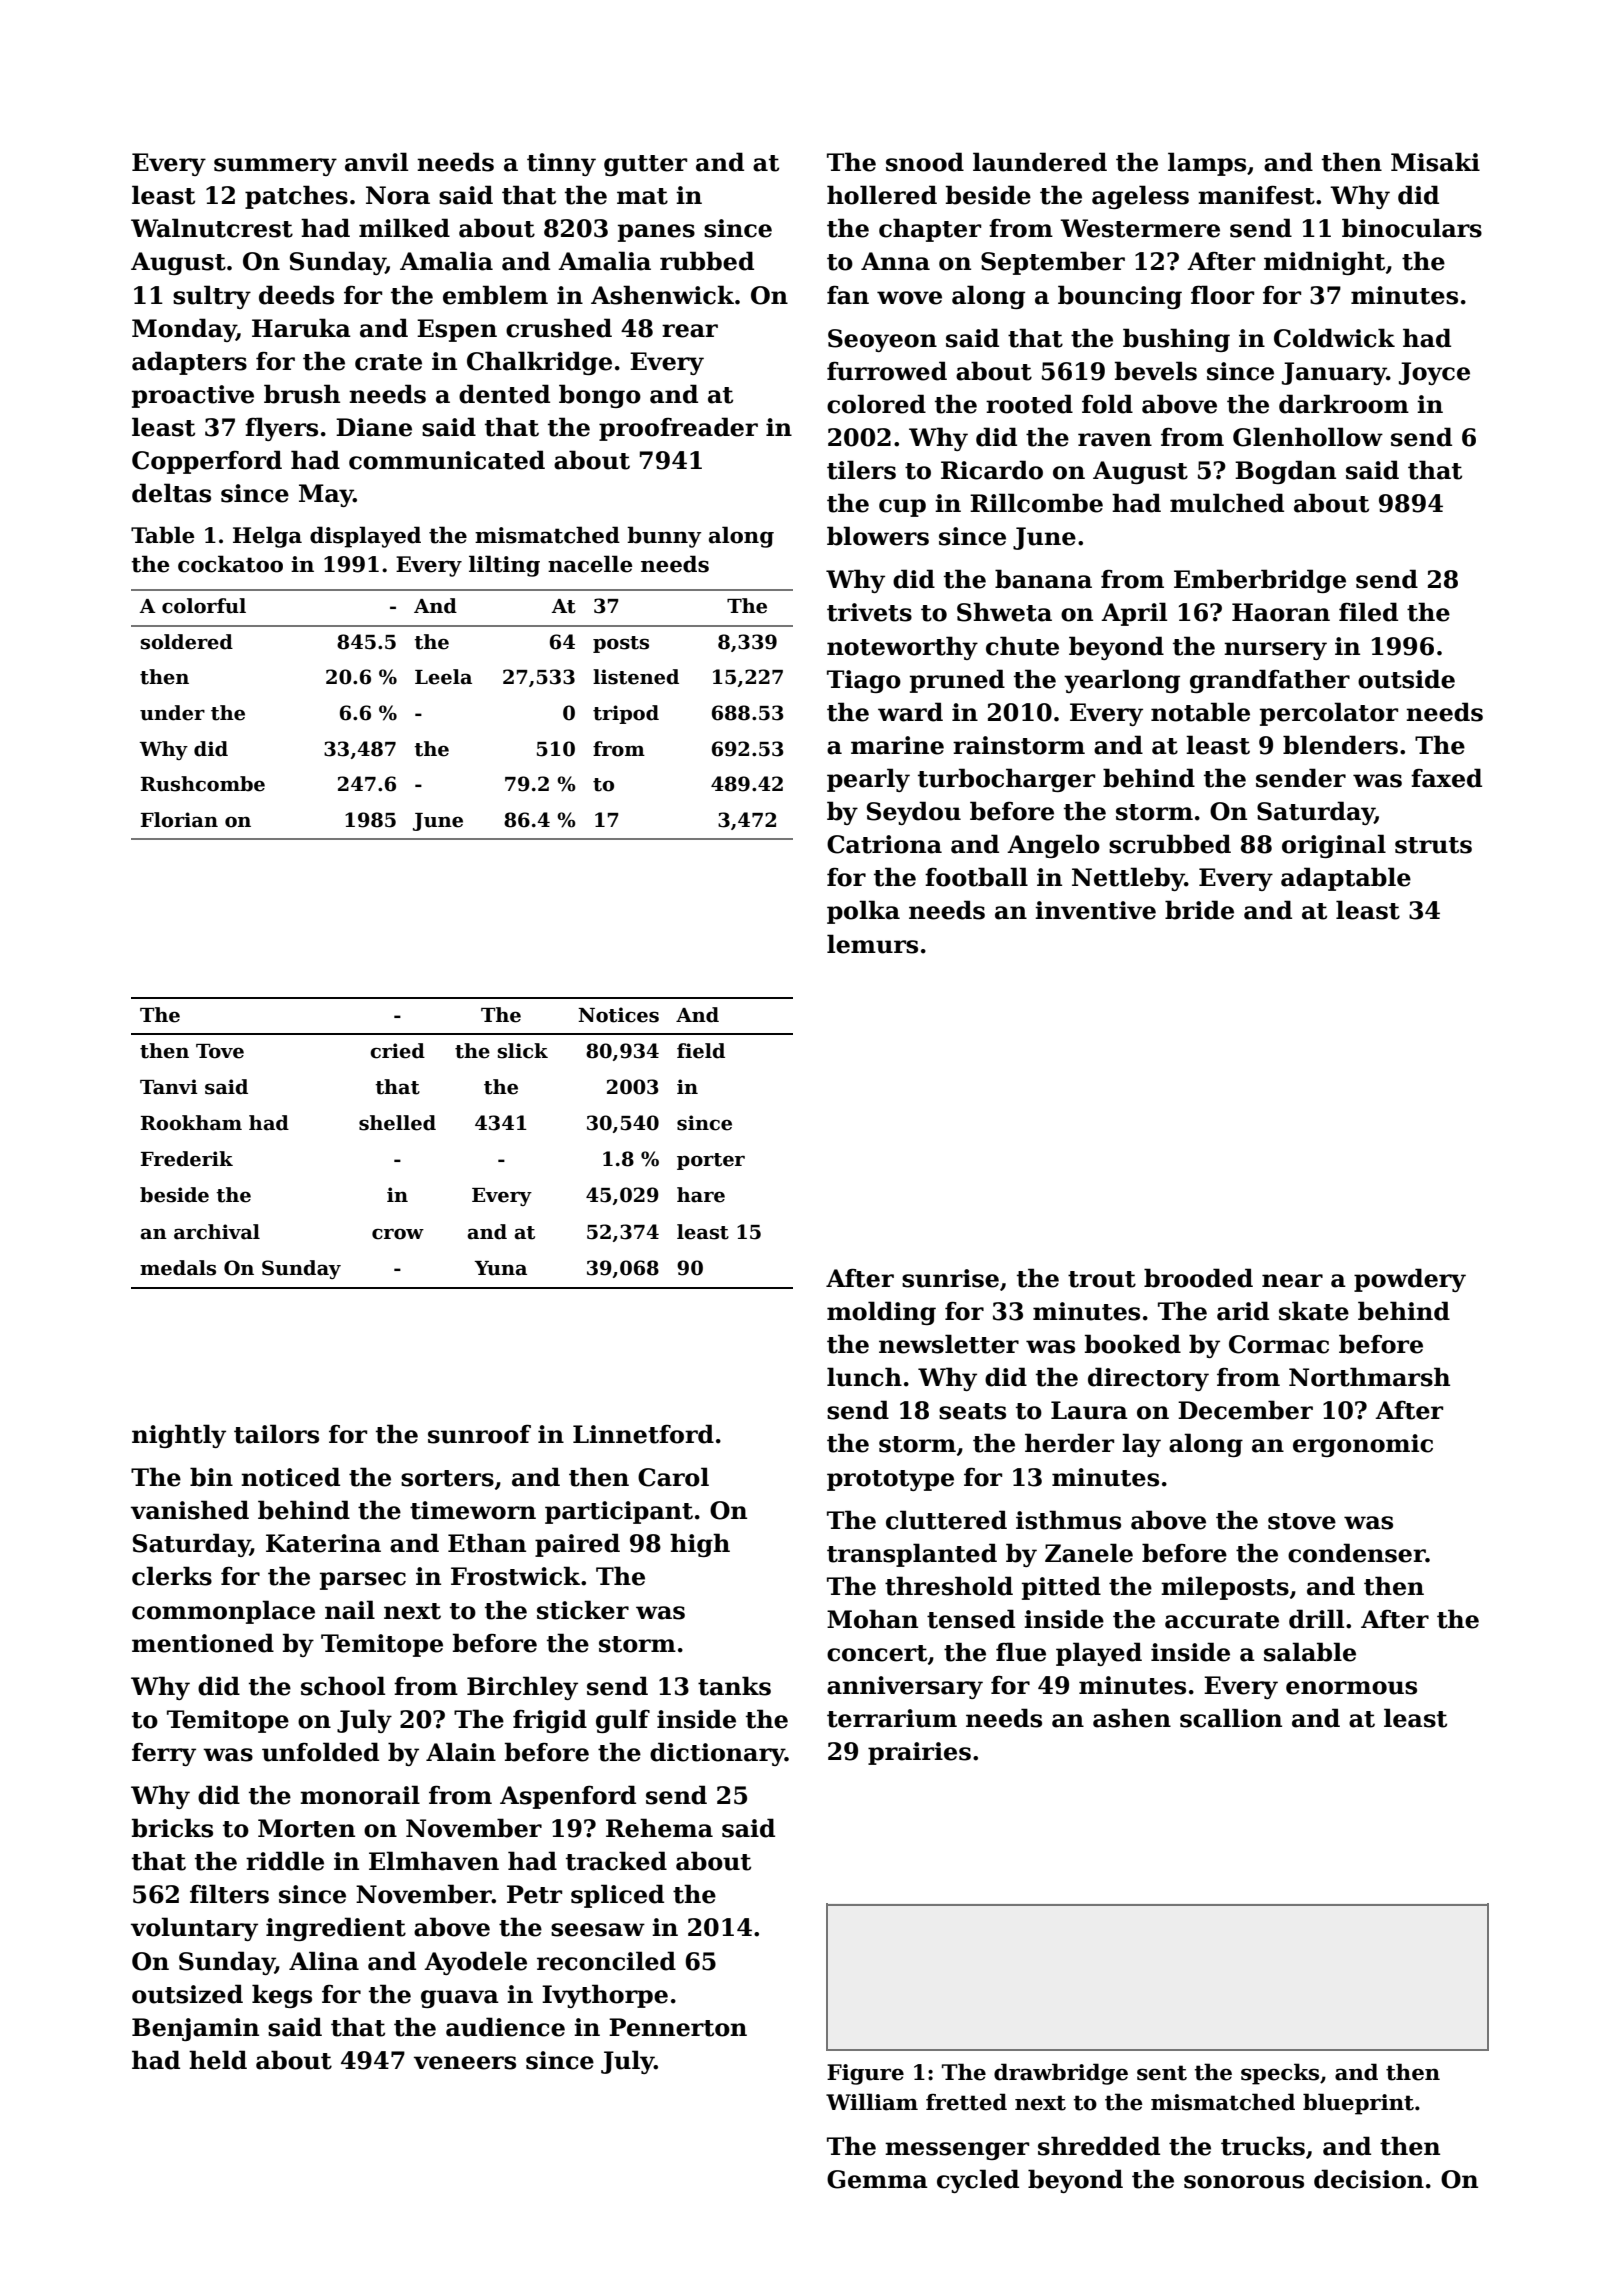 The image size is (1620, 2292). Describe the element at coordinates (1434, 373) in the screenshot. I see `Joyce` at that location.
